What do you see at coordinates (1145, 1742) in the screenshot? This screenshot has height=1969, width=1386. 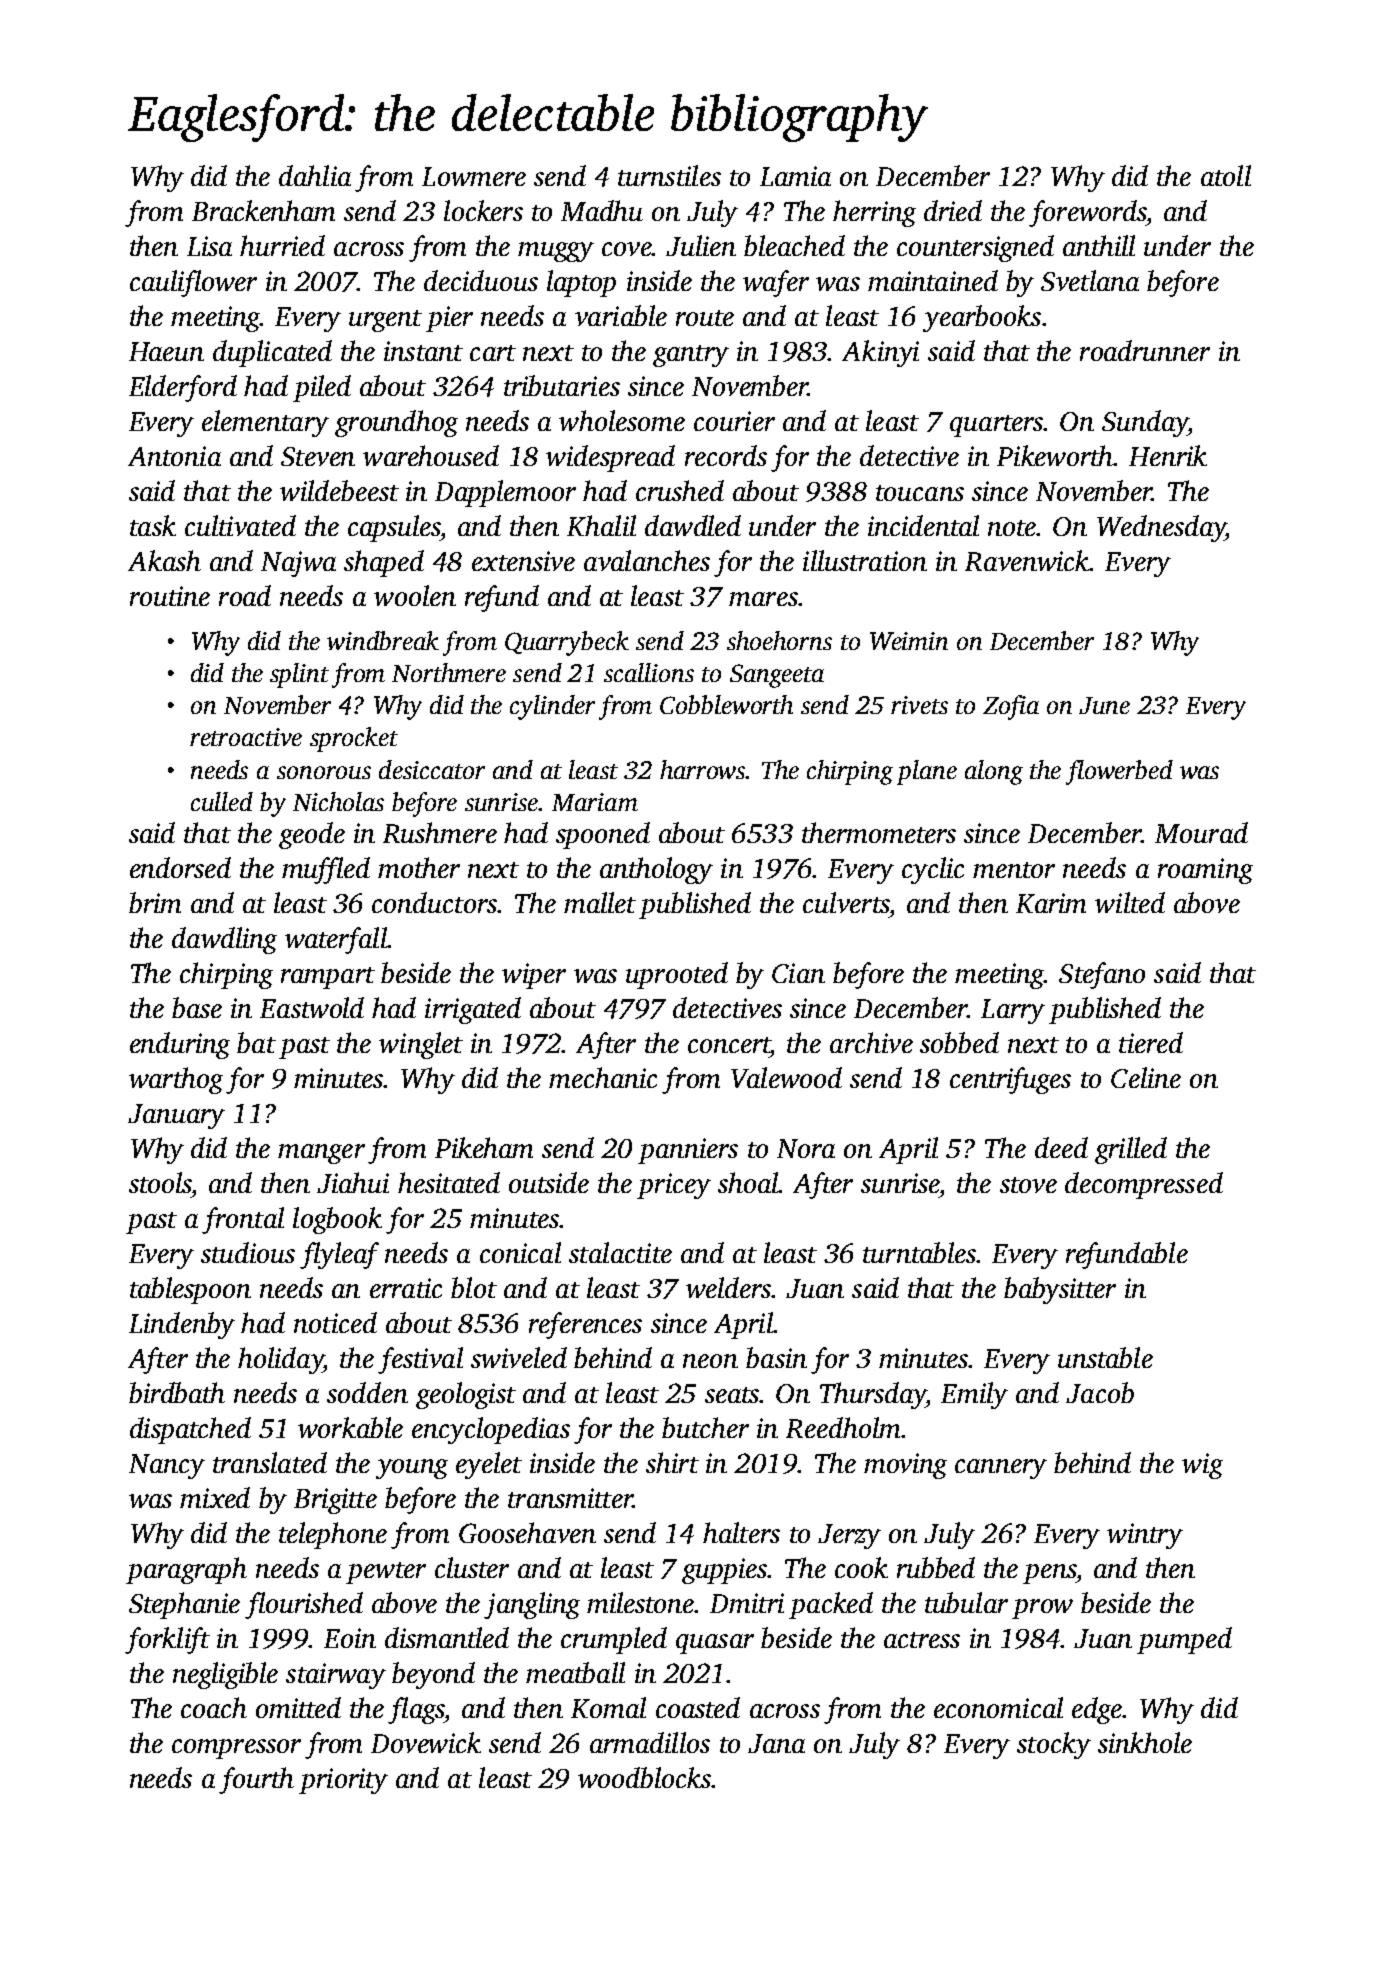 I see `sinkhole` at bounding box center [1145, 1742].
